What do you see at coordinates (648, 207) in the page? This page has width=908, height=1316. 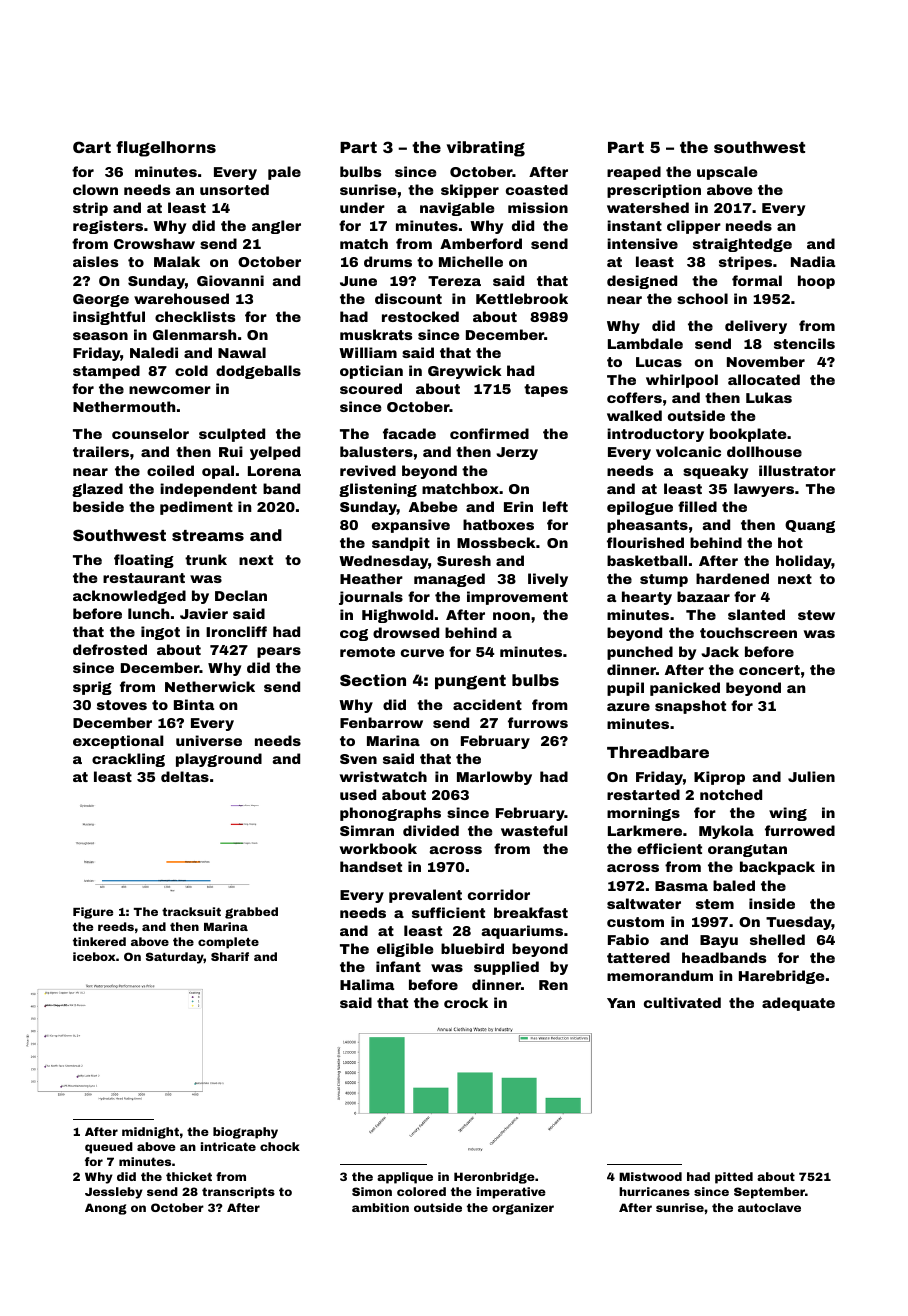 I see `watershed` at bounding box center [648, 207].
